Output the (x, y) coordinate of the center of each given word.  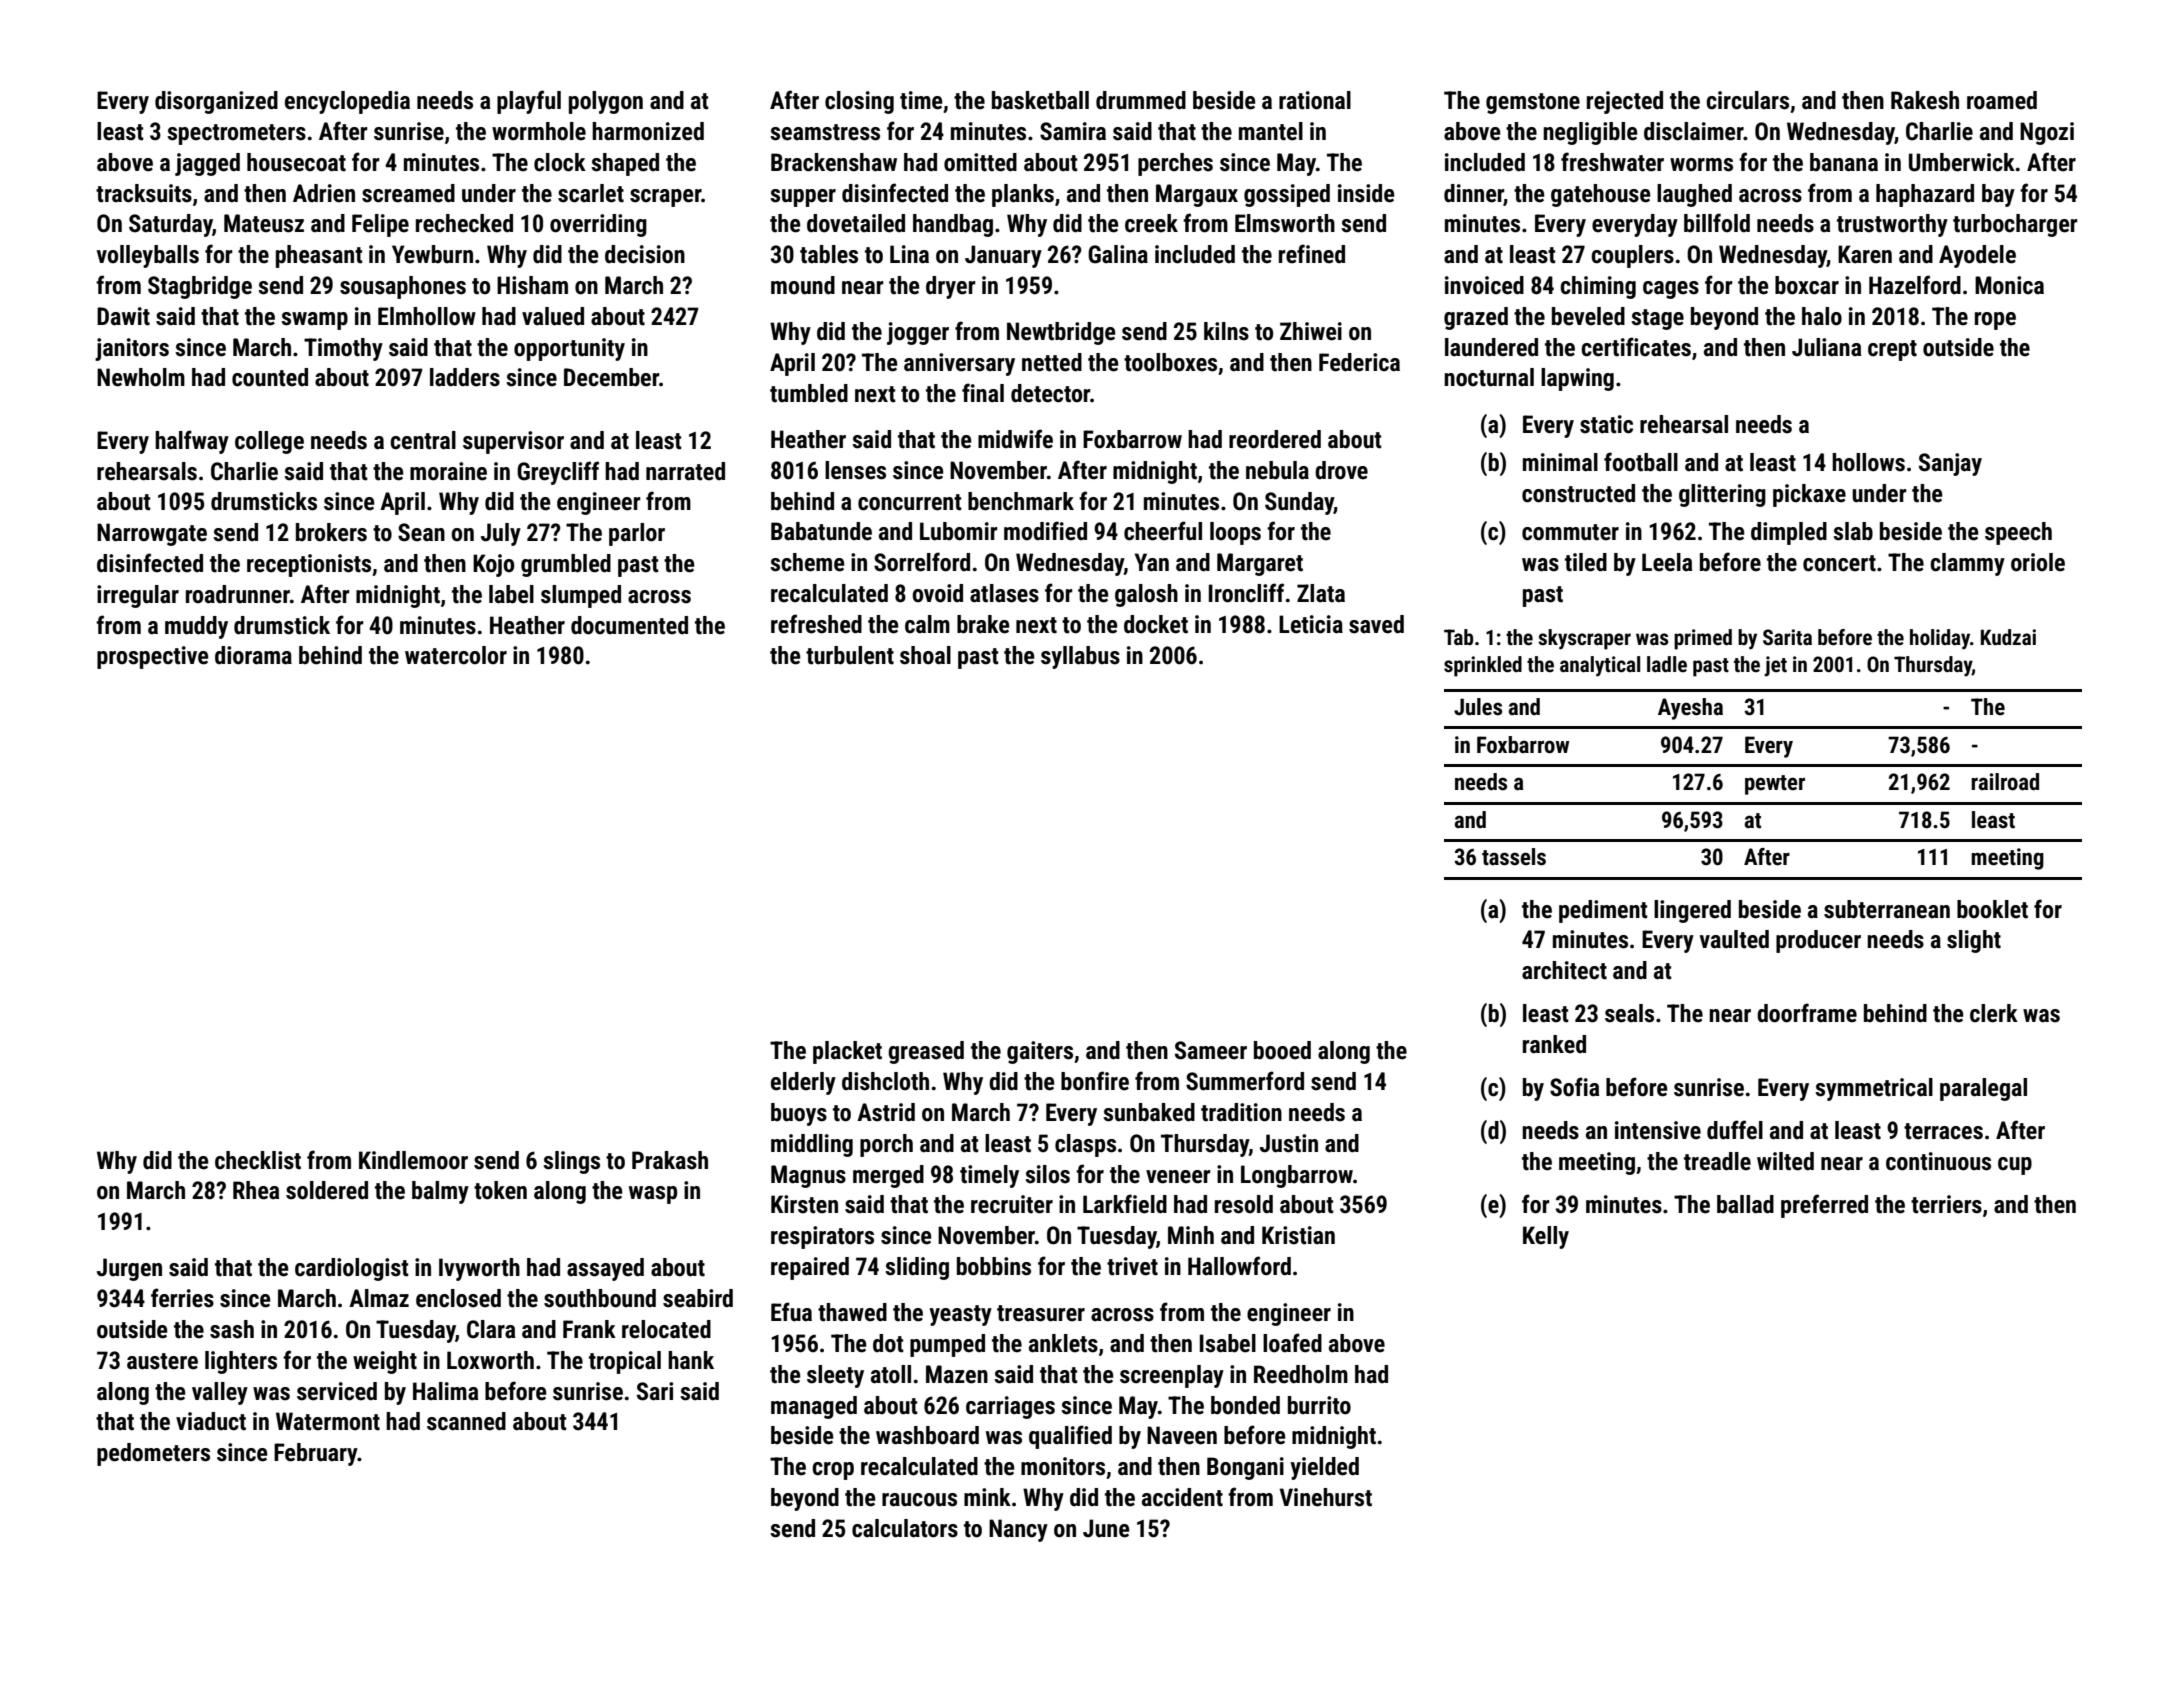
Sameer (1211, 1050)
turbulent (850, 655)
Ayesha (1690, 709)
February (316, 1454)
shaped (625, 164)
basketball (1040, 100)
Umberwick (1962, 162)
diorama (253, 655)
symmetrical (1874, 1089)
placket (847, 1052)
